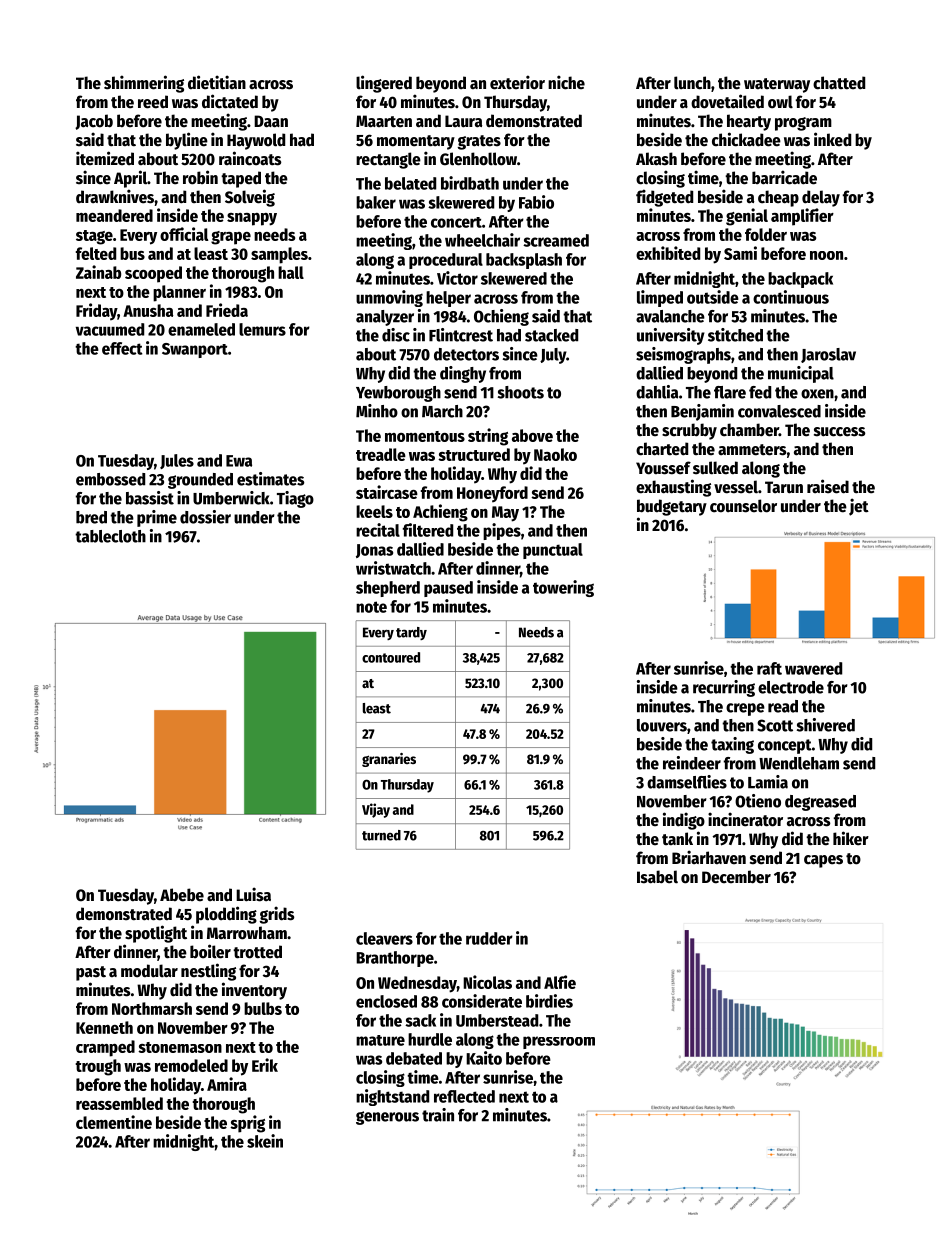  What do you see at coordinates (153, 102) in the screenshot?
I see `reed` at bounding box center [153, 102].
